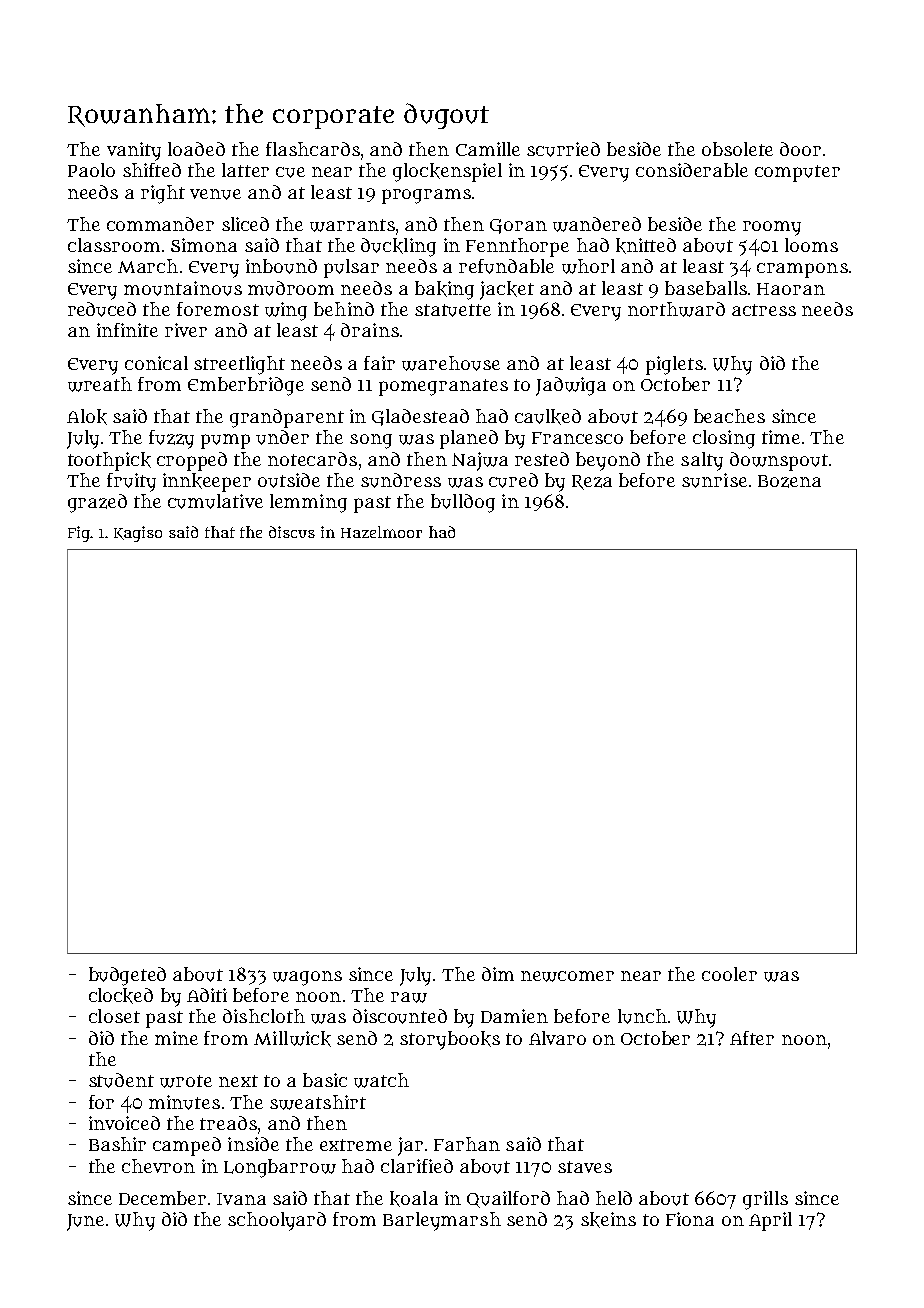  What do you see at coordinates (714, 480) in the screenshot?
I see `sunrise` at bounding box center [714, 480].
